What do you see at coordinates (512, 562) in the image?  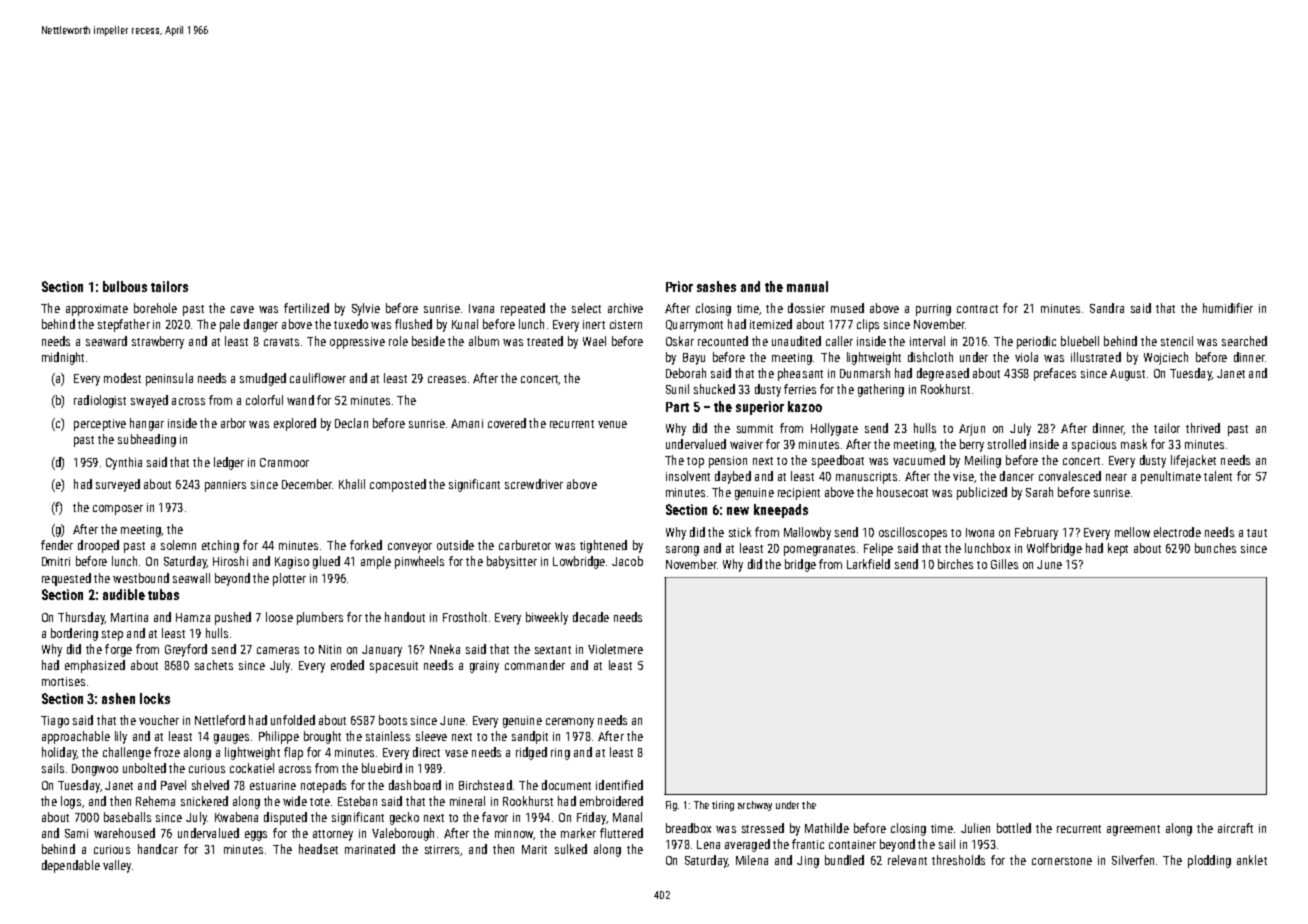 I see `babysitter` at bounding box center [512, 562].
